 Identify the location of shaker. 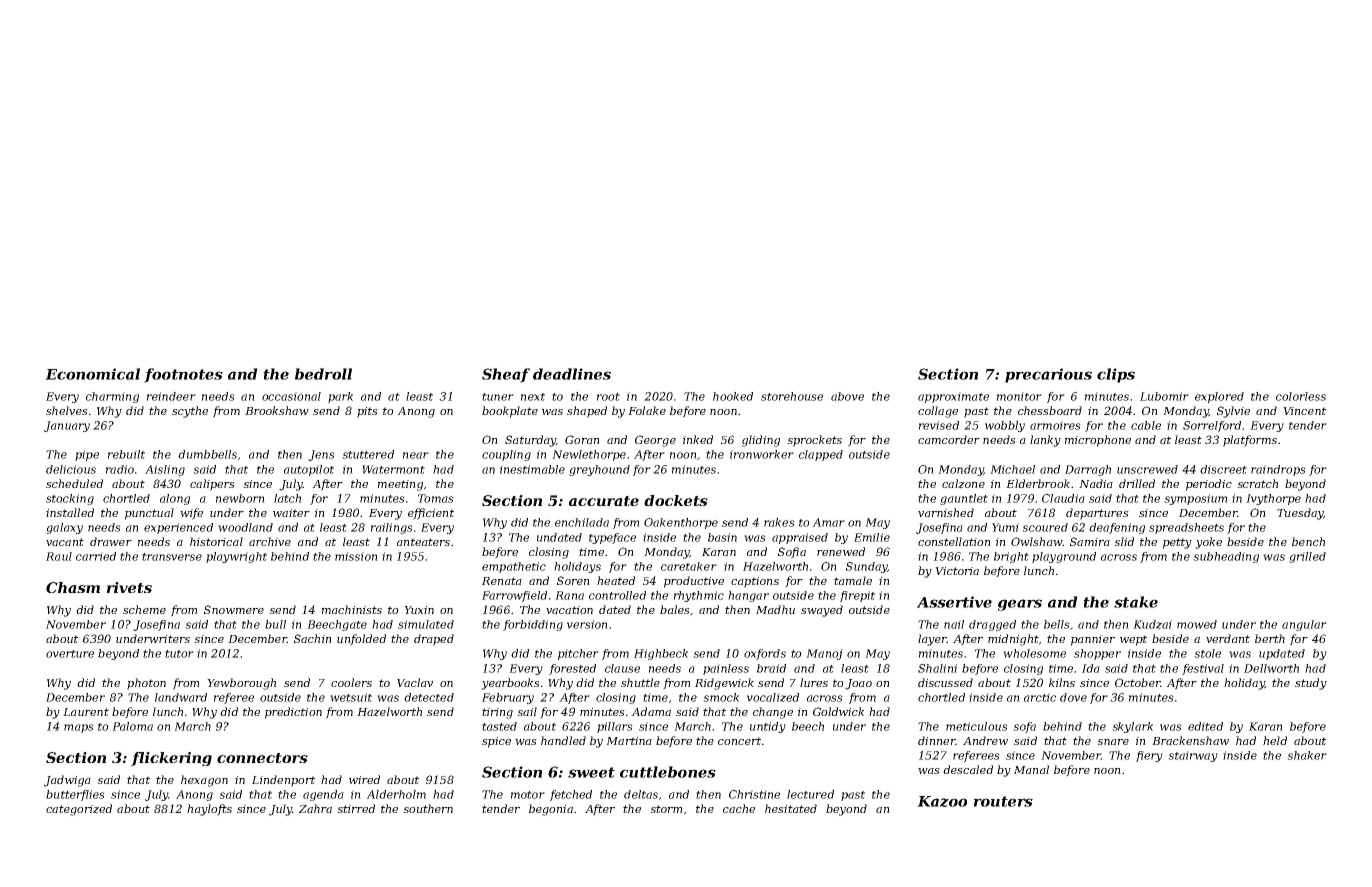
(1307, 755).
